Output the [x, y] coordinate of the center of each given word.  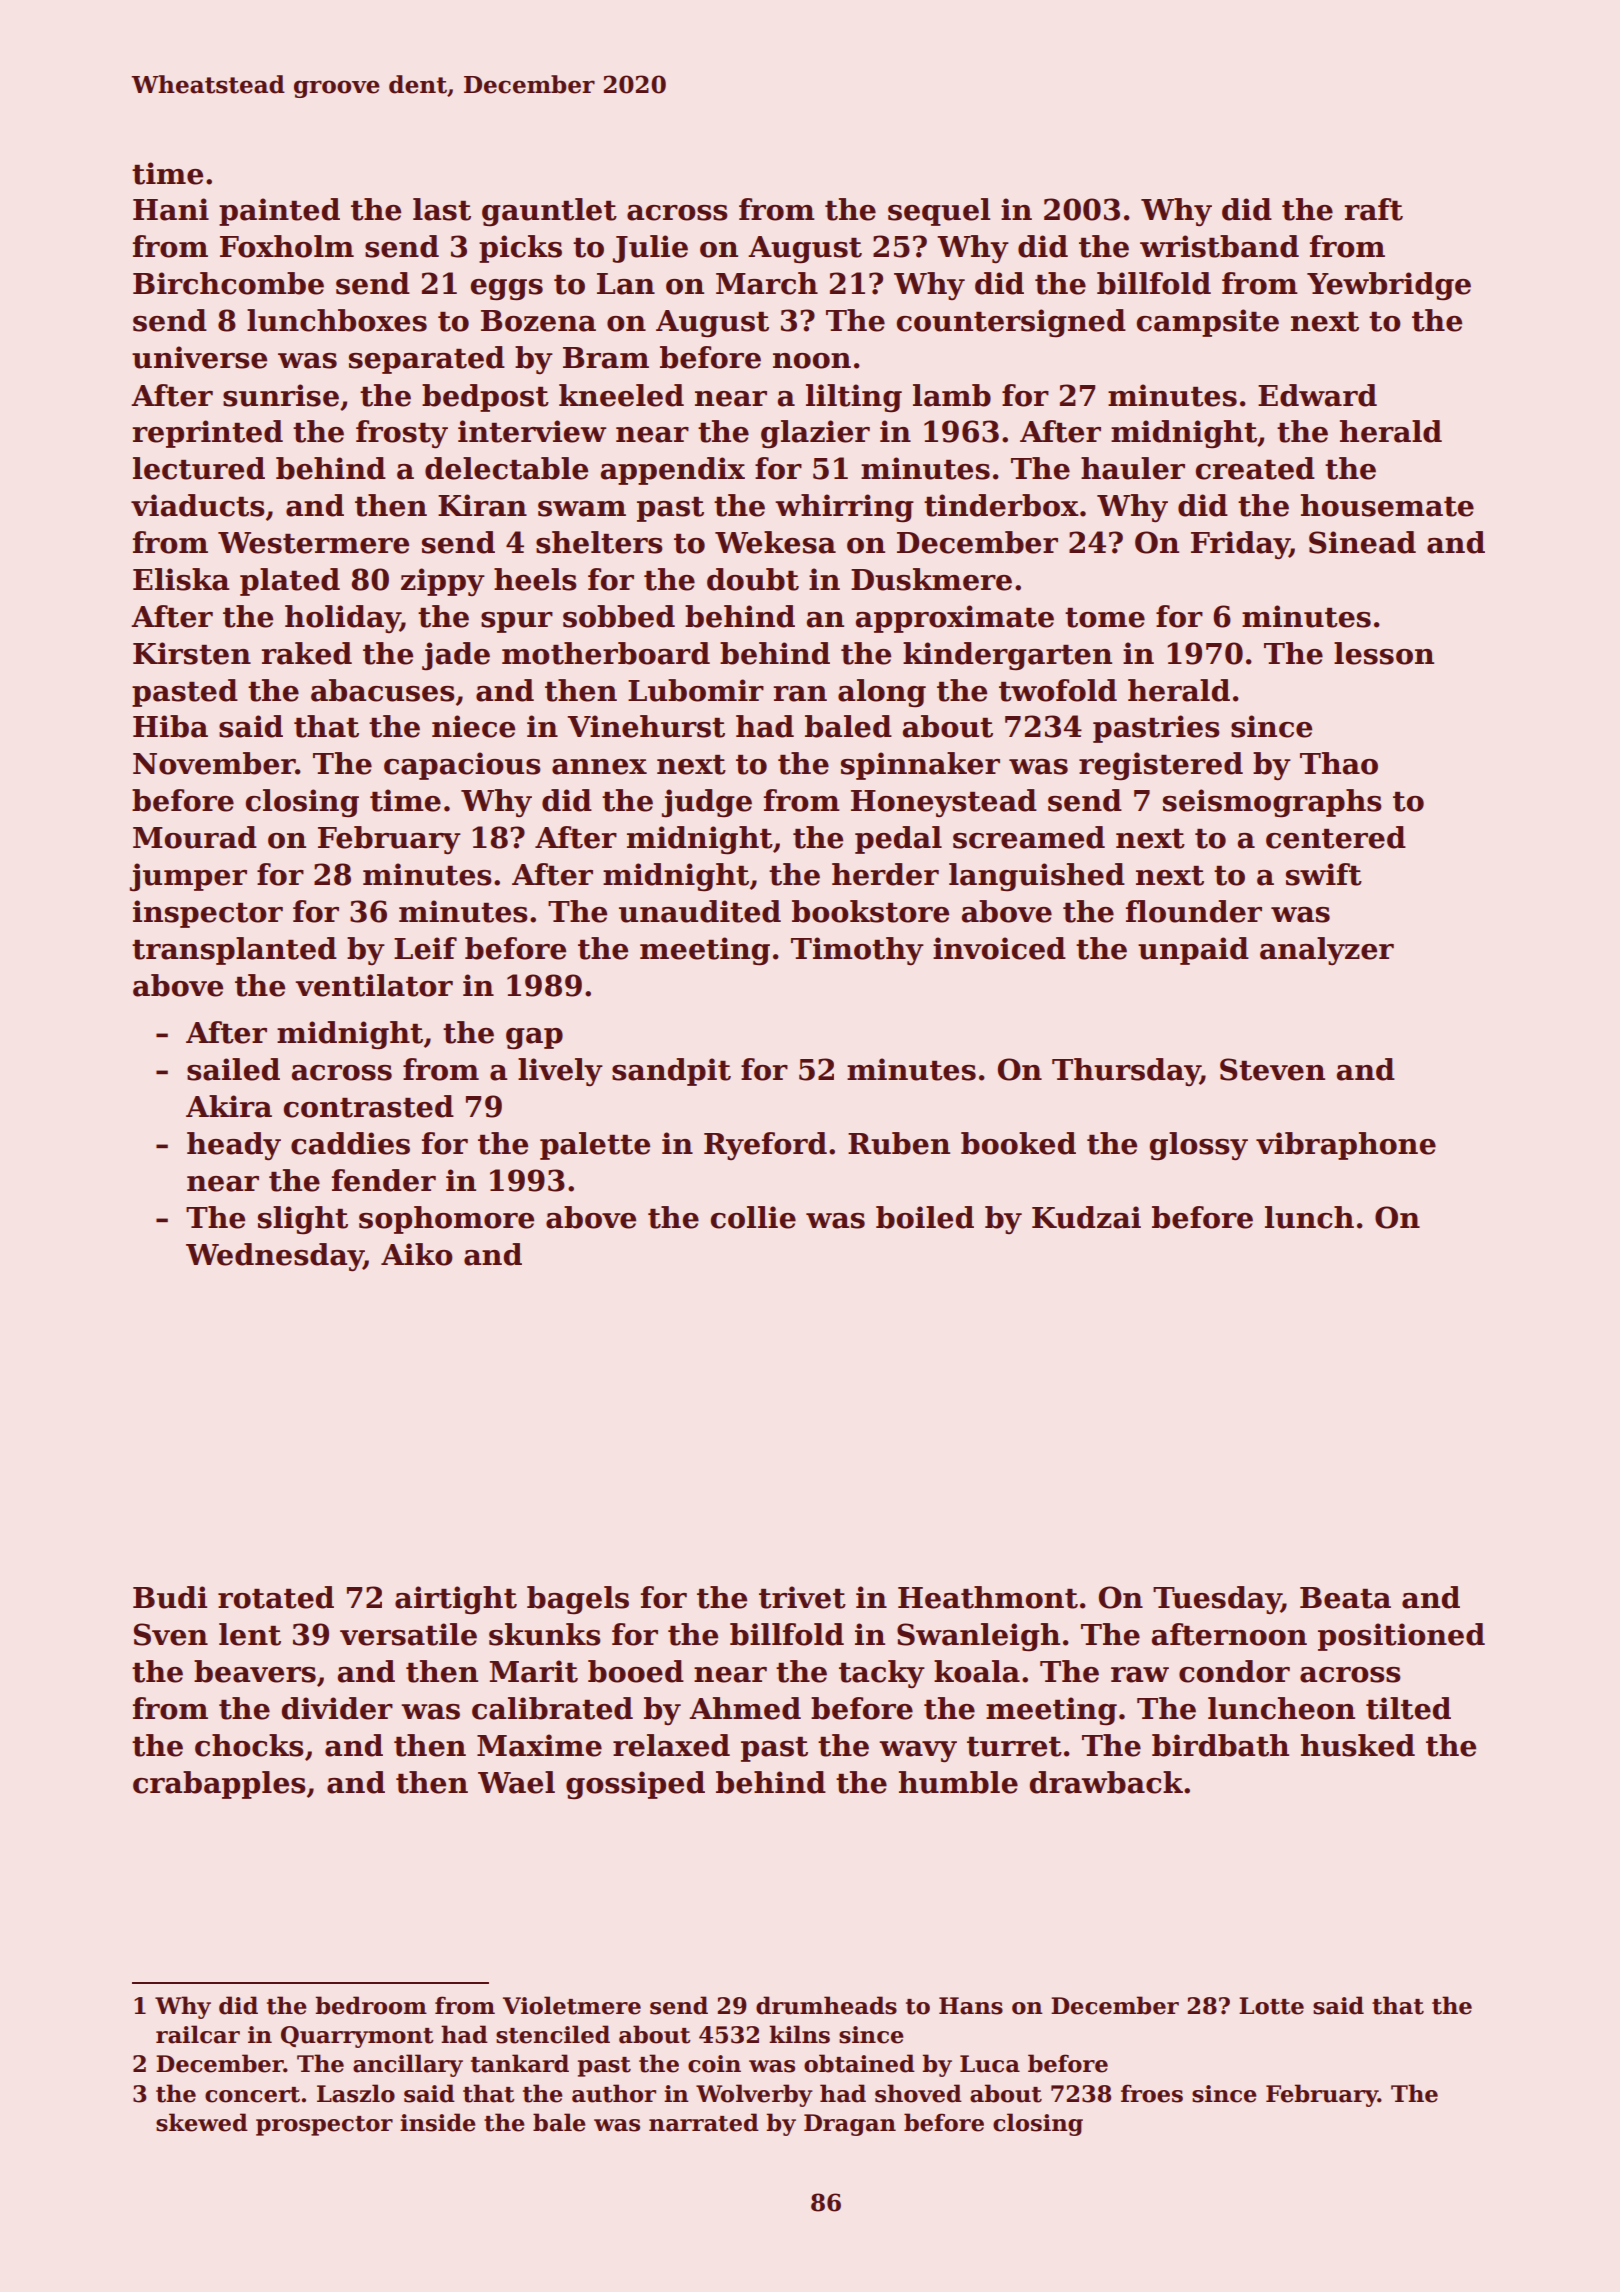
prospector [324, 2126]
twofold [1058, 690]
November [214, 763]
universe [199, 357]
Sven [171, 1634]
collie [753, 1217]
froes [1152, 2093]
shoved [918, 2093]
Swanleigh [978, 1637]
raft [1373, 209]
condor [1234, 1671]
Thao [1339, 763]
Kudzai [1086, 1217]
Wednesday [275, 1257]
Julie [650, 249]
